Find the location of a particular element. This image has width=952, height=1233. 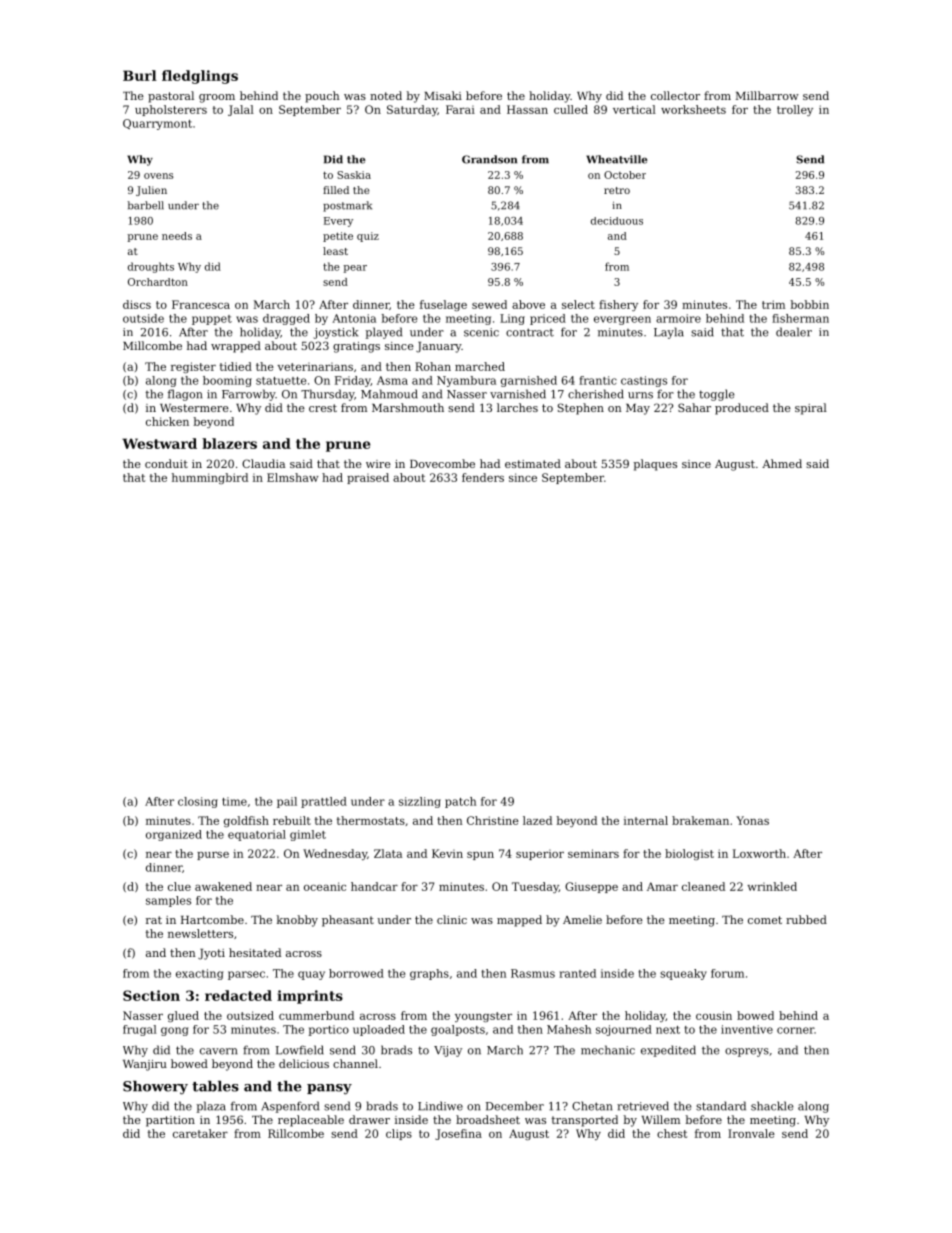

fenders is located at coordinates (483, 477).
